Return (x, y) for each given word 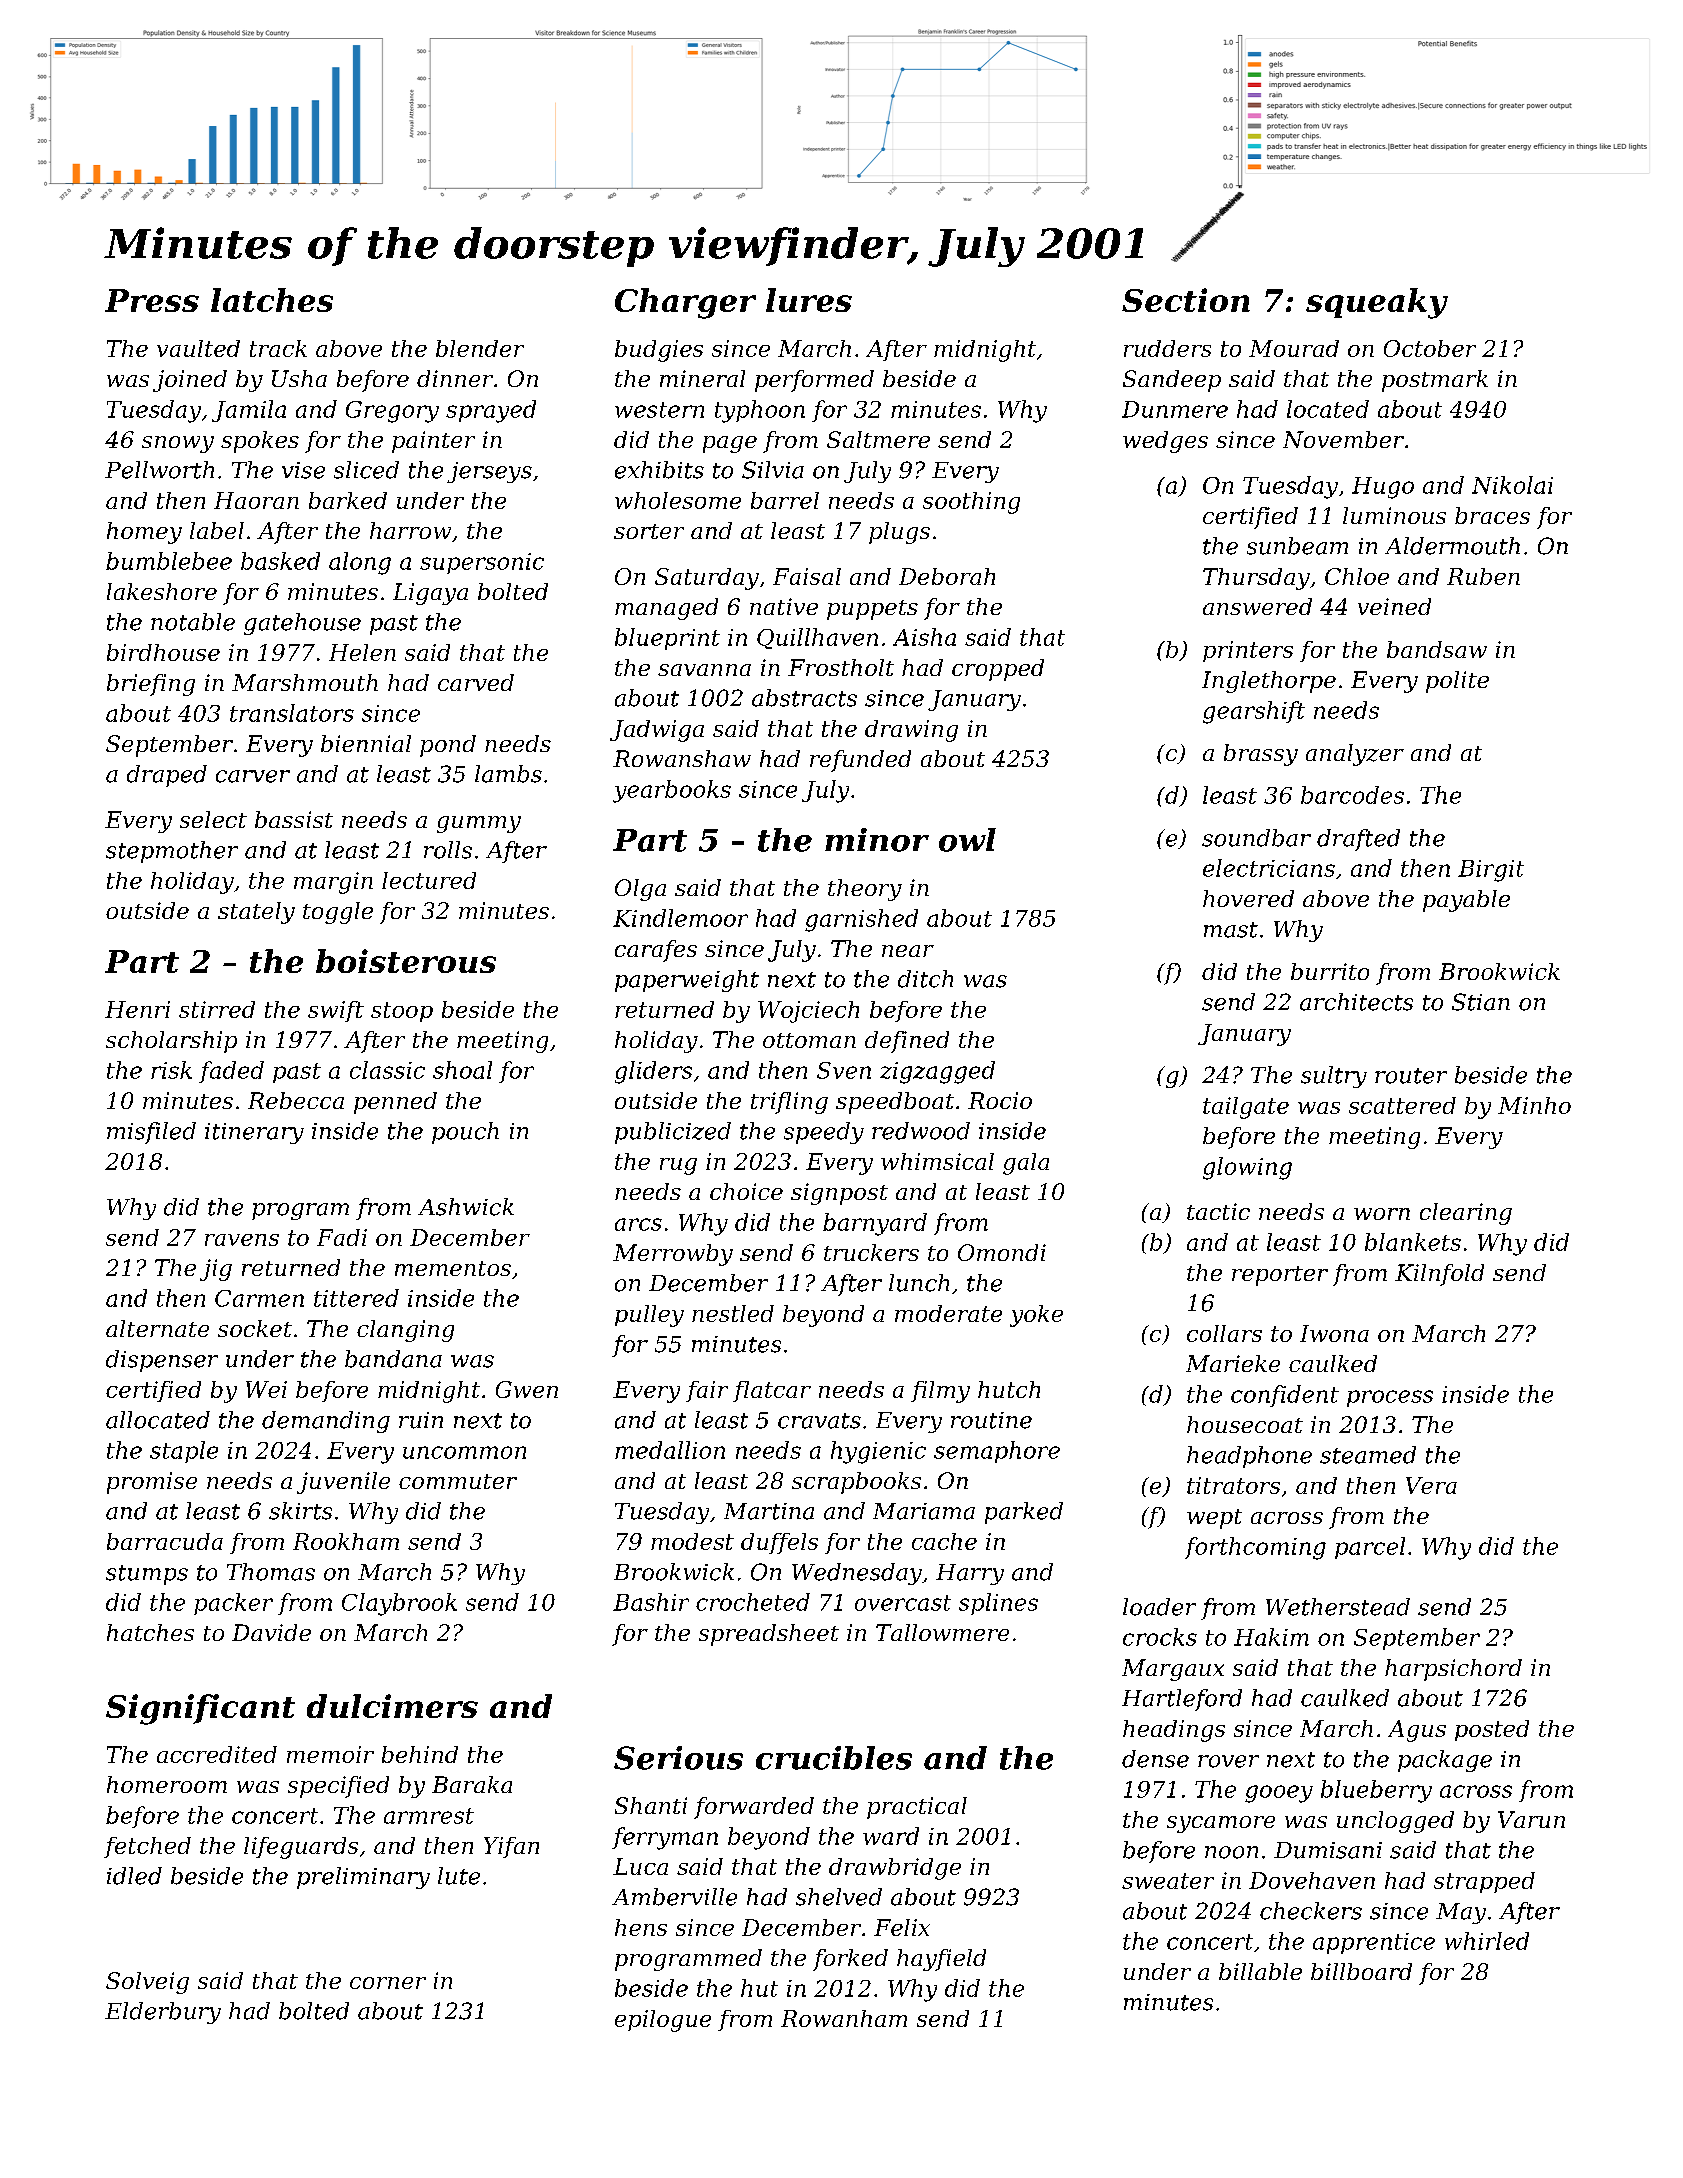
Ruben (1483, 576)
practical (917, 1808)
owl (967, 840)
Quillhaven (817, 638)
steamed (1368, 1455)
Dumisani (1328, 1850)
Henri (137, 1009)
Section (1186, 300)
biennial (366, 743)
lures (809, 300)
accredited (217, 1754)
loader (1159, 1607)
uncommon (464, 1452)
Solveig (147, 1983)
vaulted (198, 348)
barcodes (1352, 795)
